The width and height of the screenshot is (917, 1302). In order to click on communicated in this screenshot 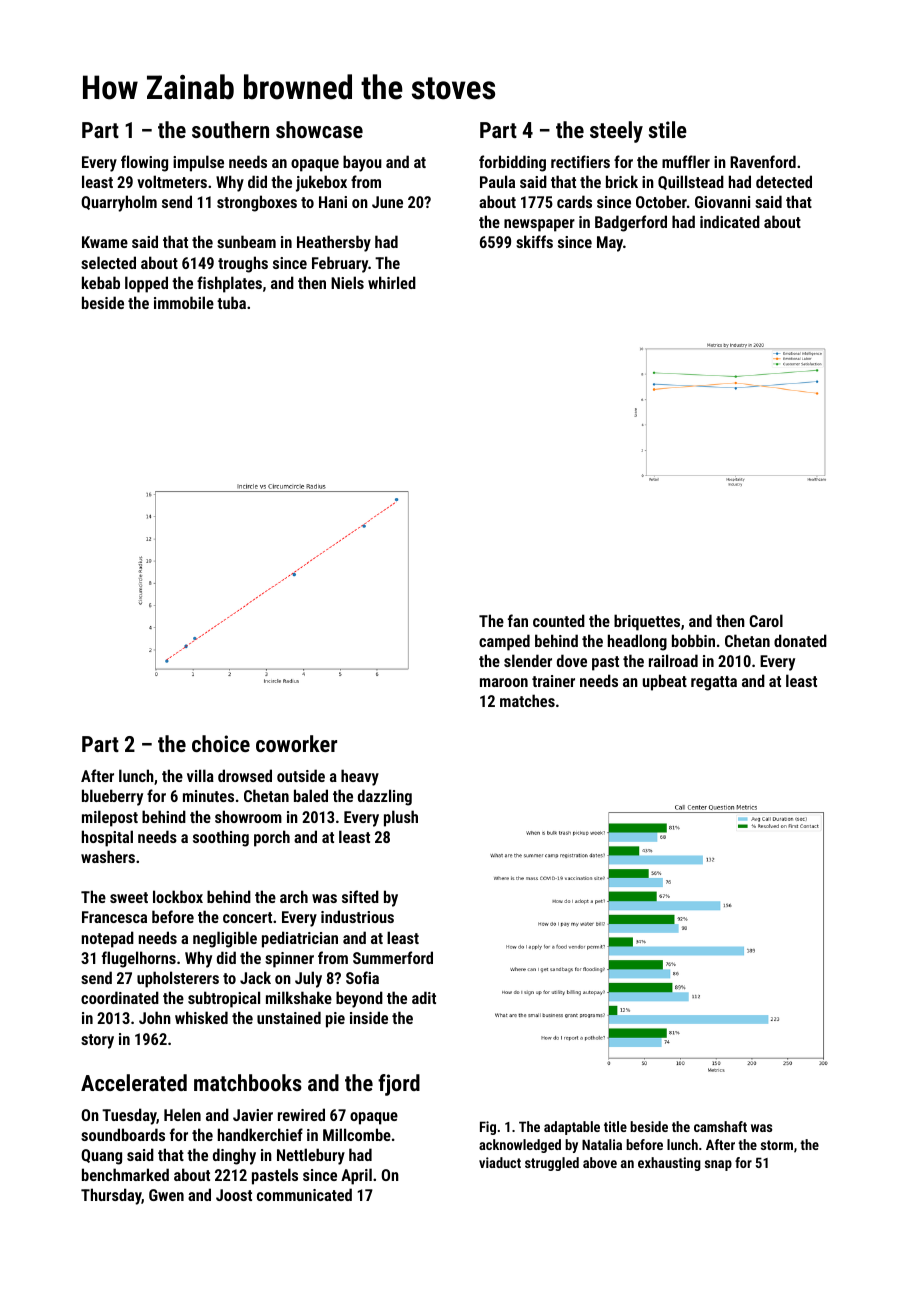, I will do `click(304, 1194)`.
